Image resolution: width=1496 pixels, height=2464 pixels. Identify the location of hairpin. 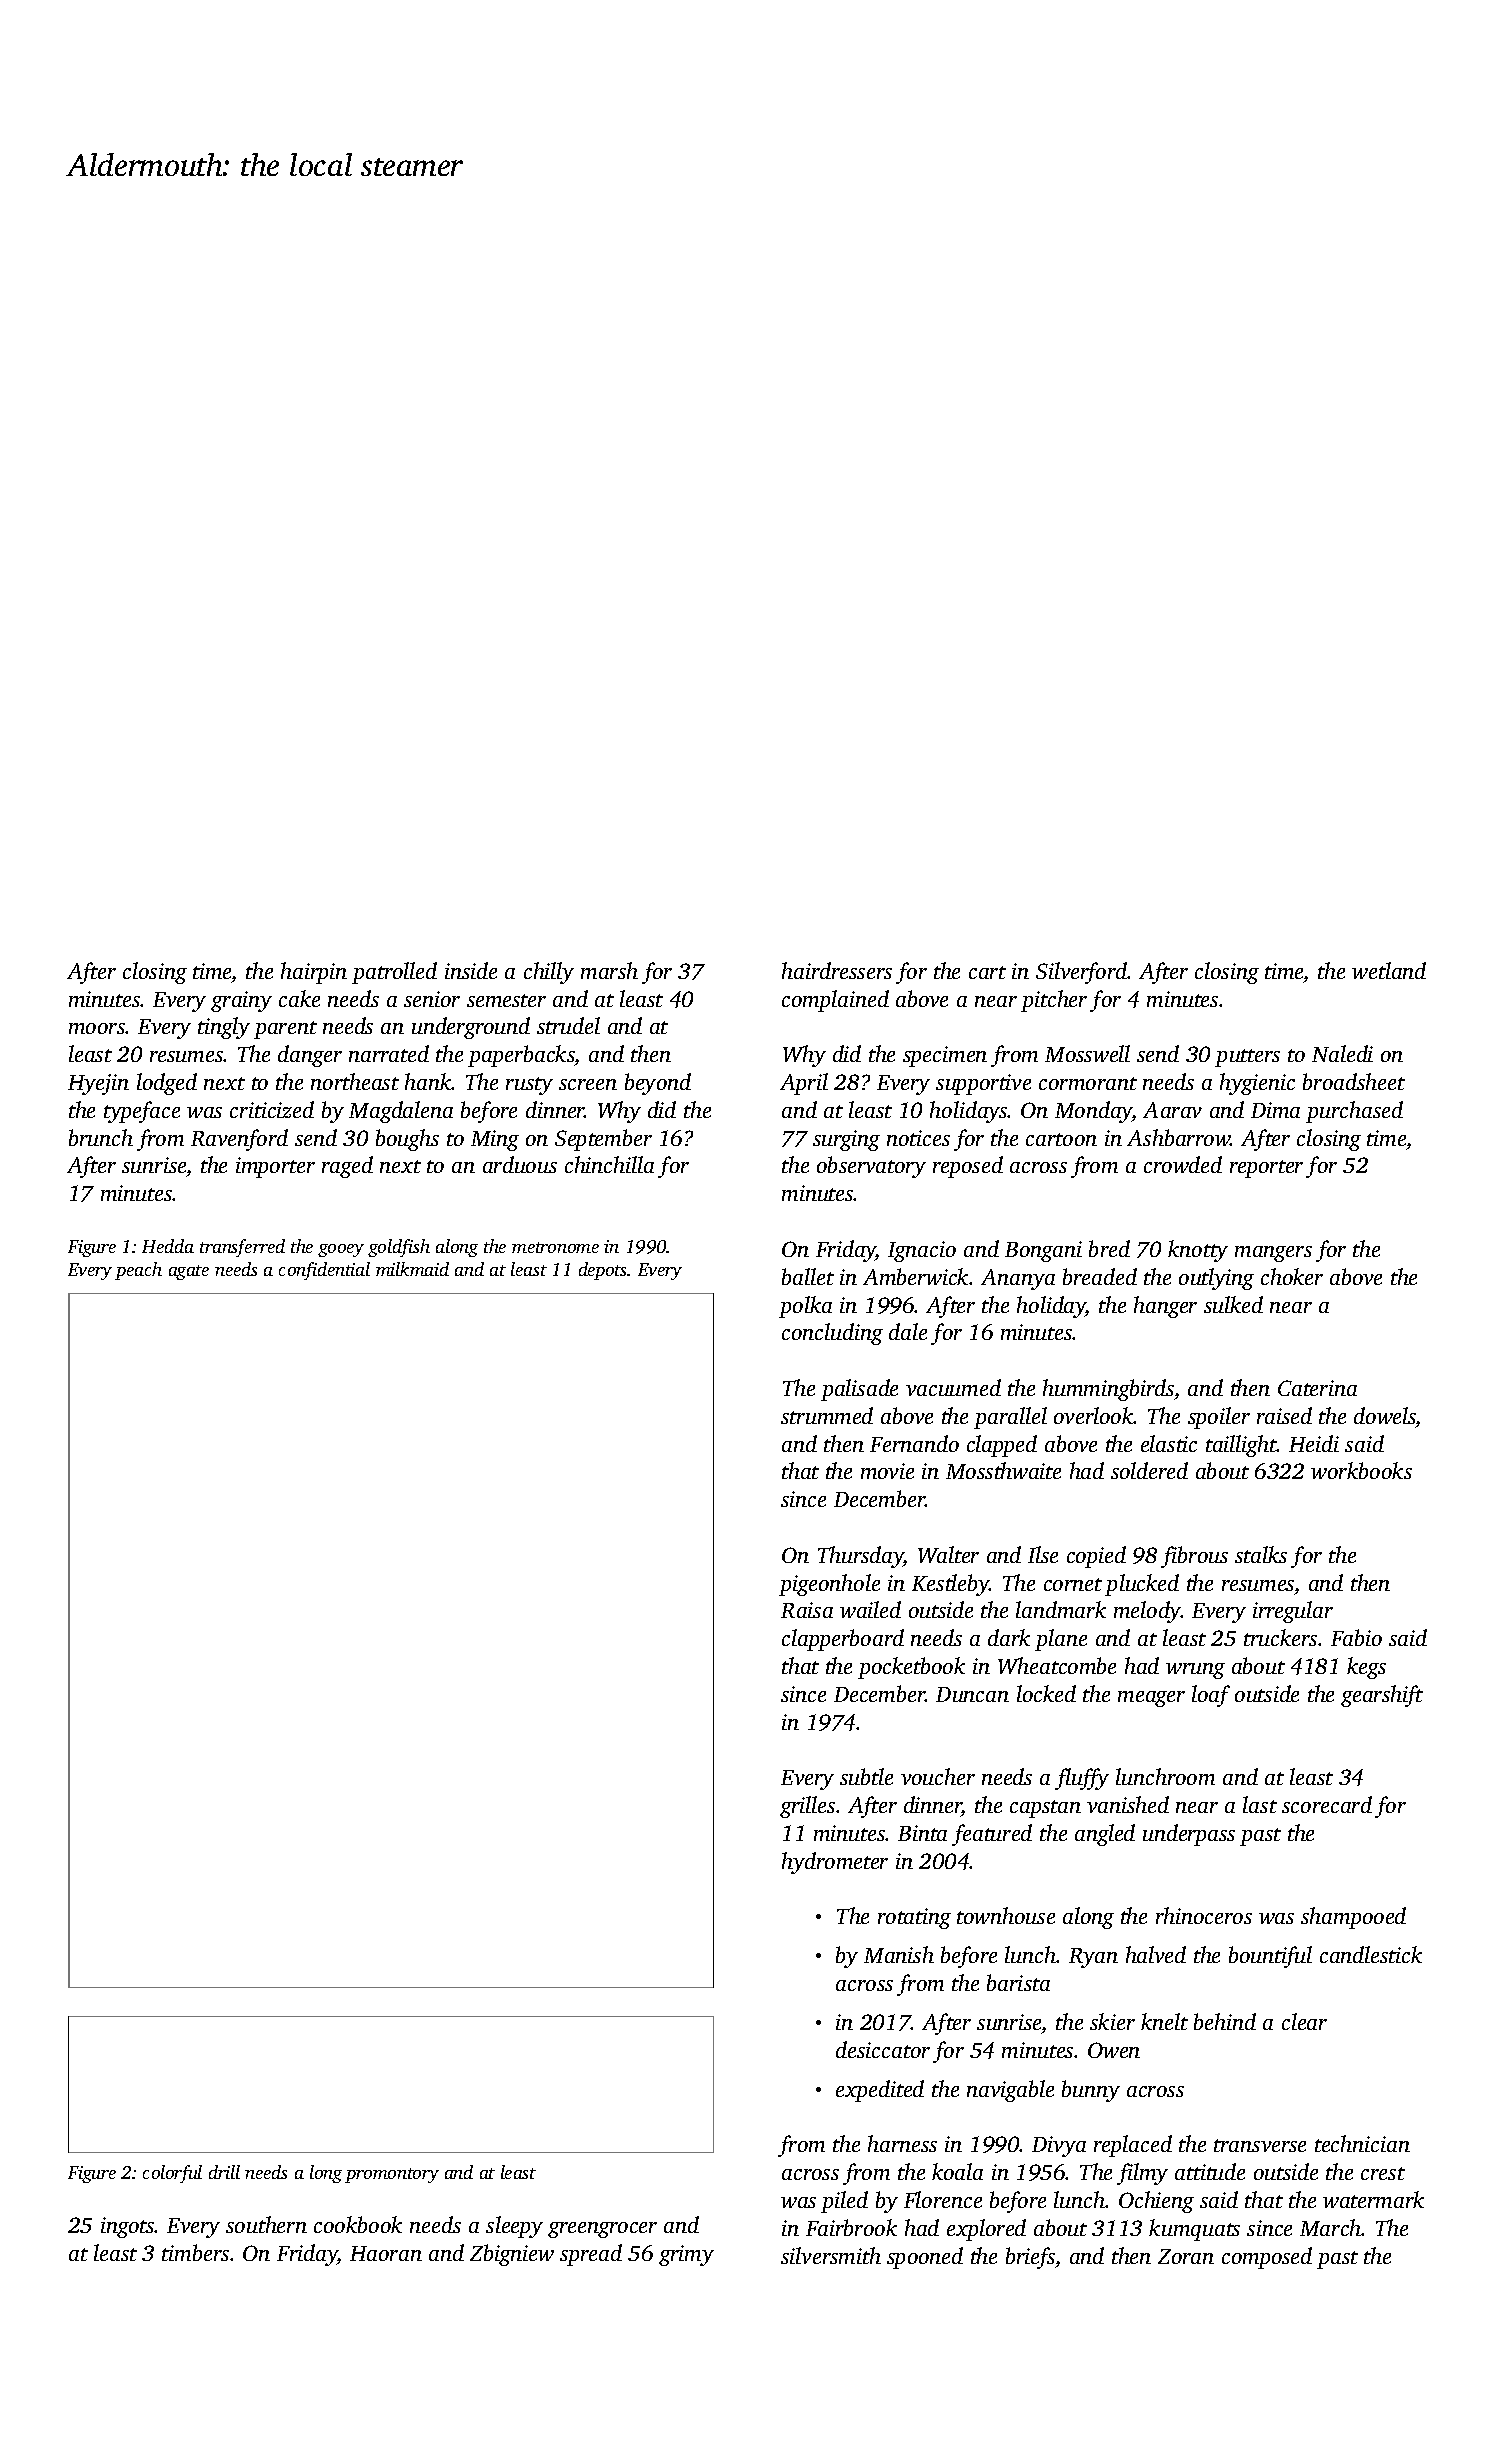
(314, 973).
